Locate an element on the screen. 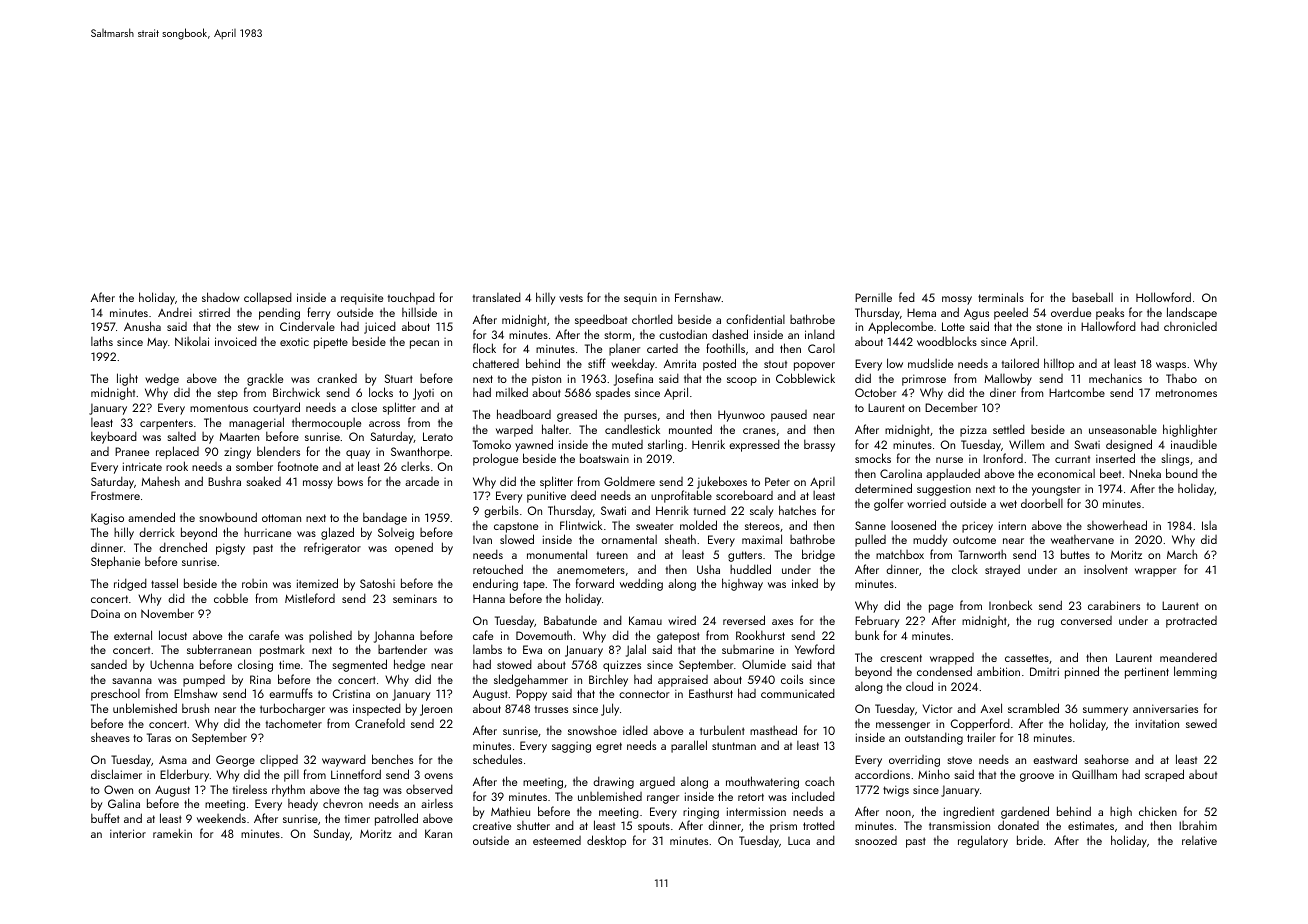  included is located at coordinates (813, 796).
